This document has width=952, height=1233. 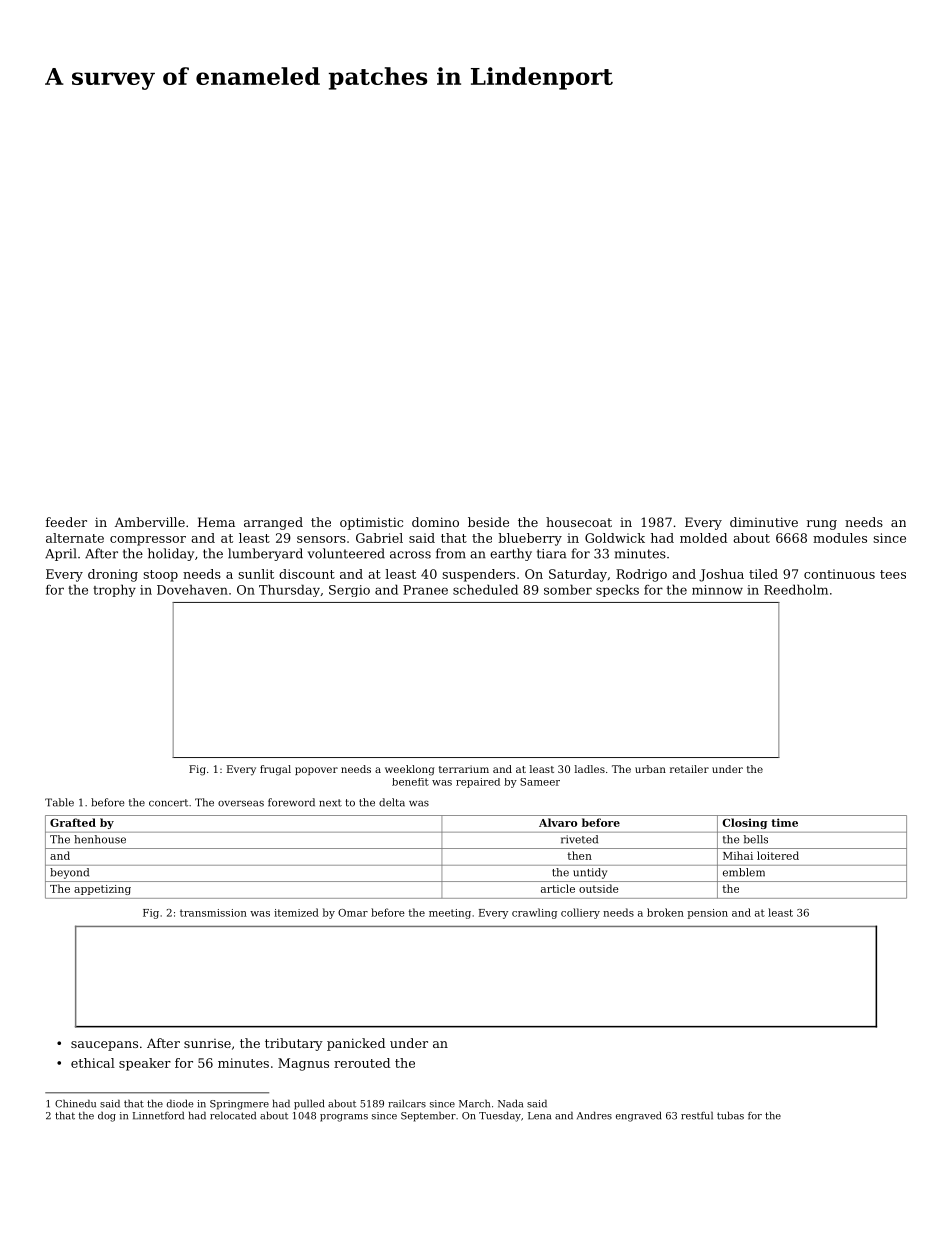 What do you see at coordinates (500, 1116) in the document?
I see `Tuesday` at bounding box center [500, 1116].
